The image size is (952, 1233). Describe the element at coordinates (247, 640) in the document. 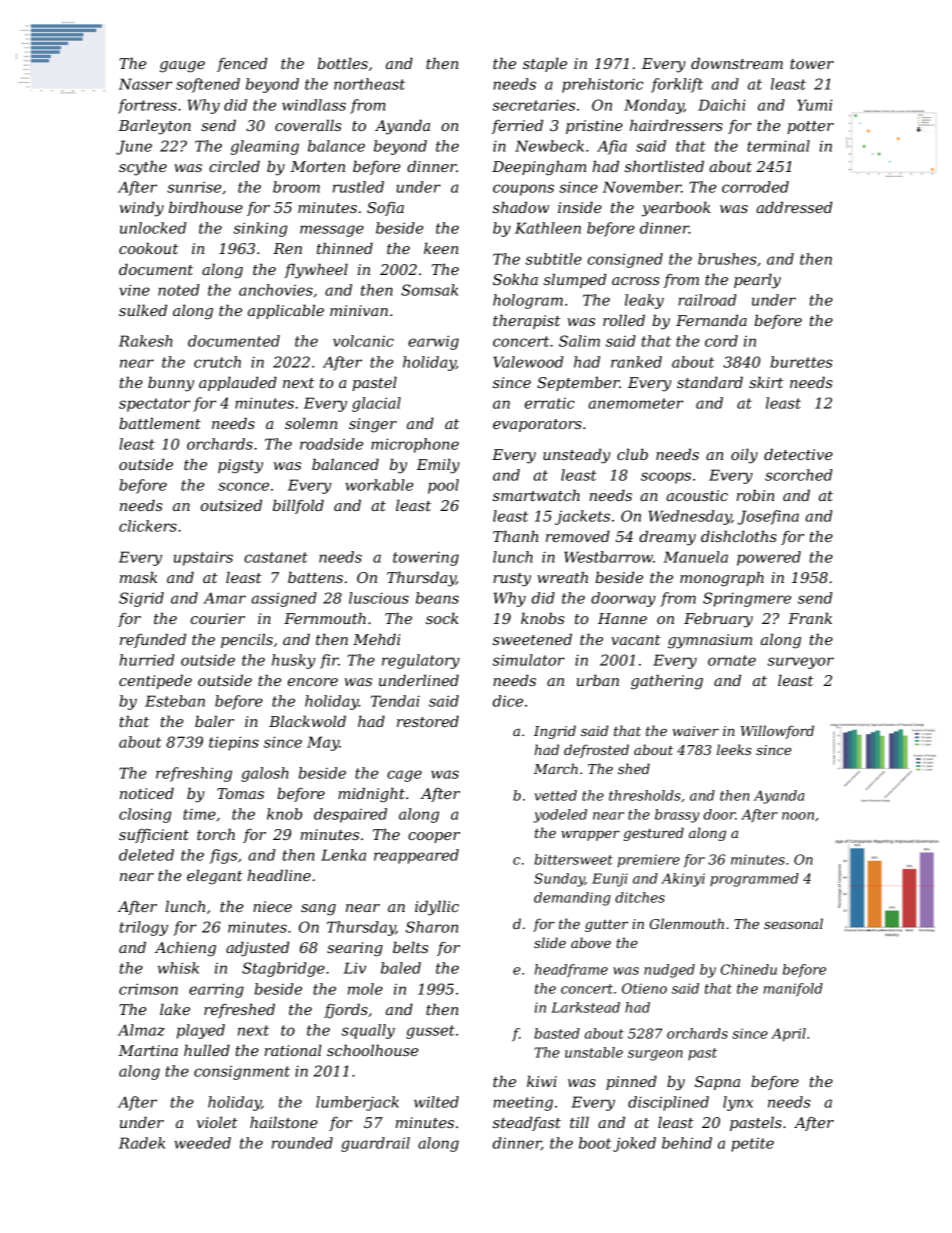

I see `pencils` at that location.
